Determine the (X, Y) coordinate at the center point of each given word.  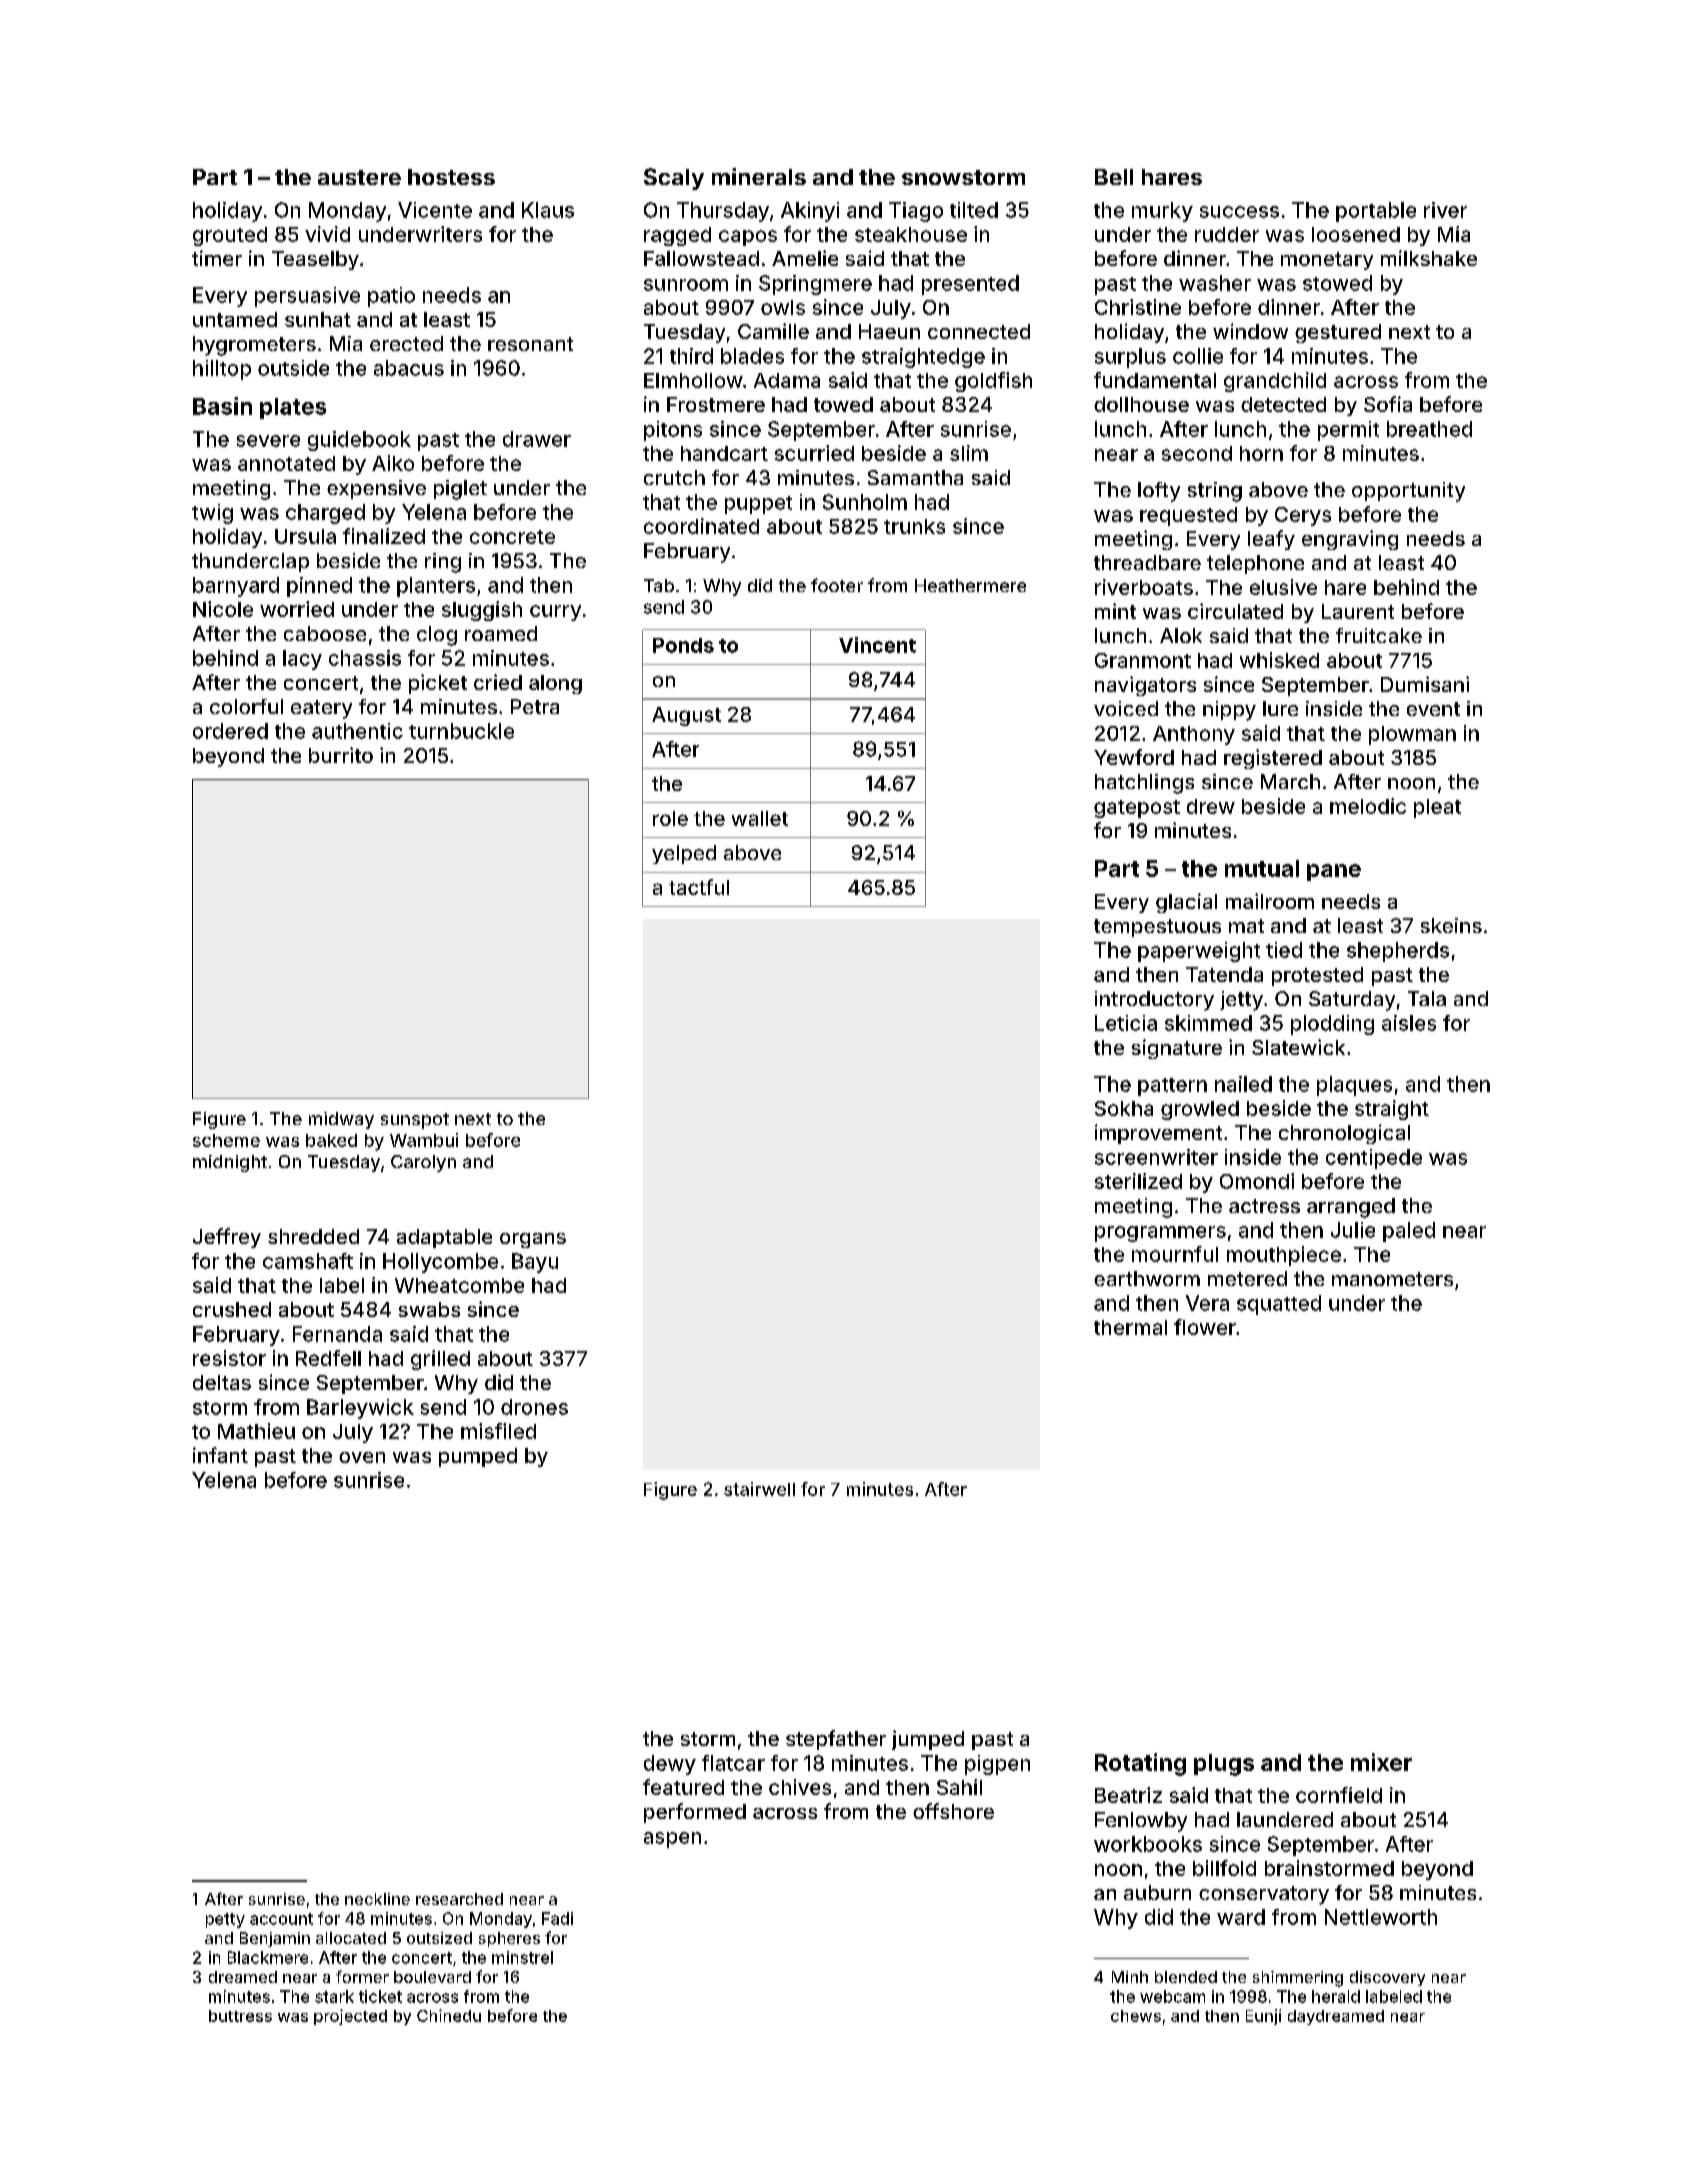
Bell (1114, 177)
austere (359, 177)
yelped (684, 854)
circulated (1235, 611)
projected (350, 2017)
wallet (760, 818)
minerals (759, 176)
